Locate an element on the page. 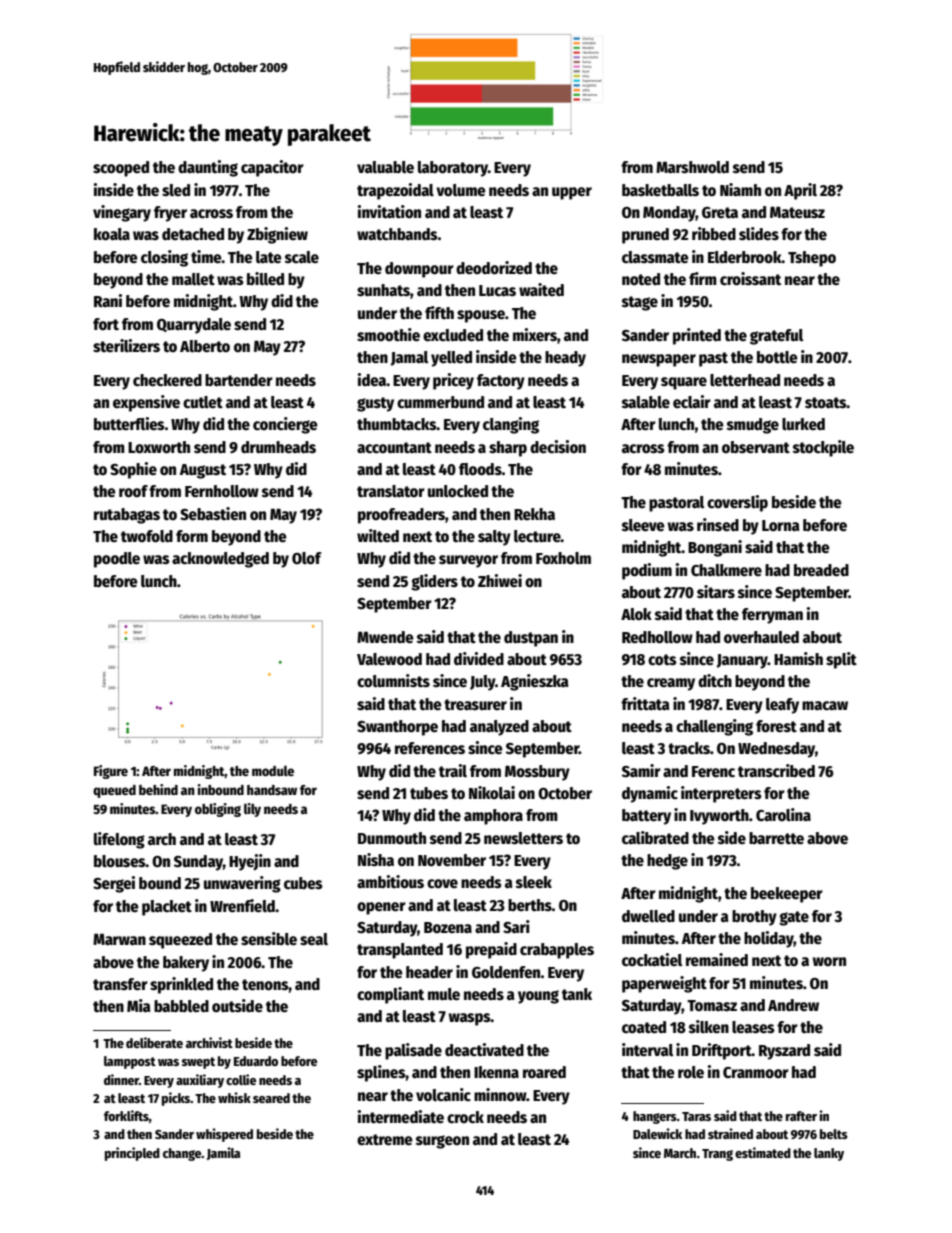  extreme is located at coordinates (385, 1140).
